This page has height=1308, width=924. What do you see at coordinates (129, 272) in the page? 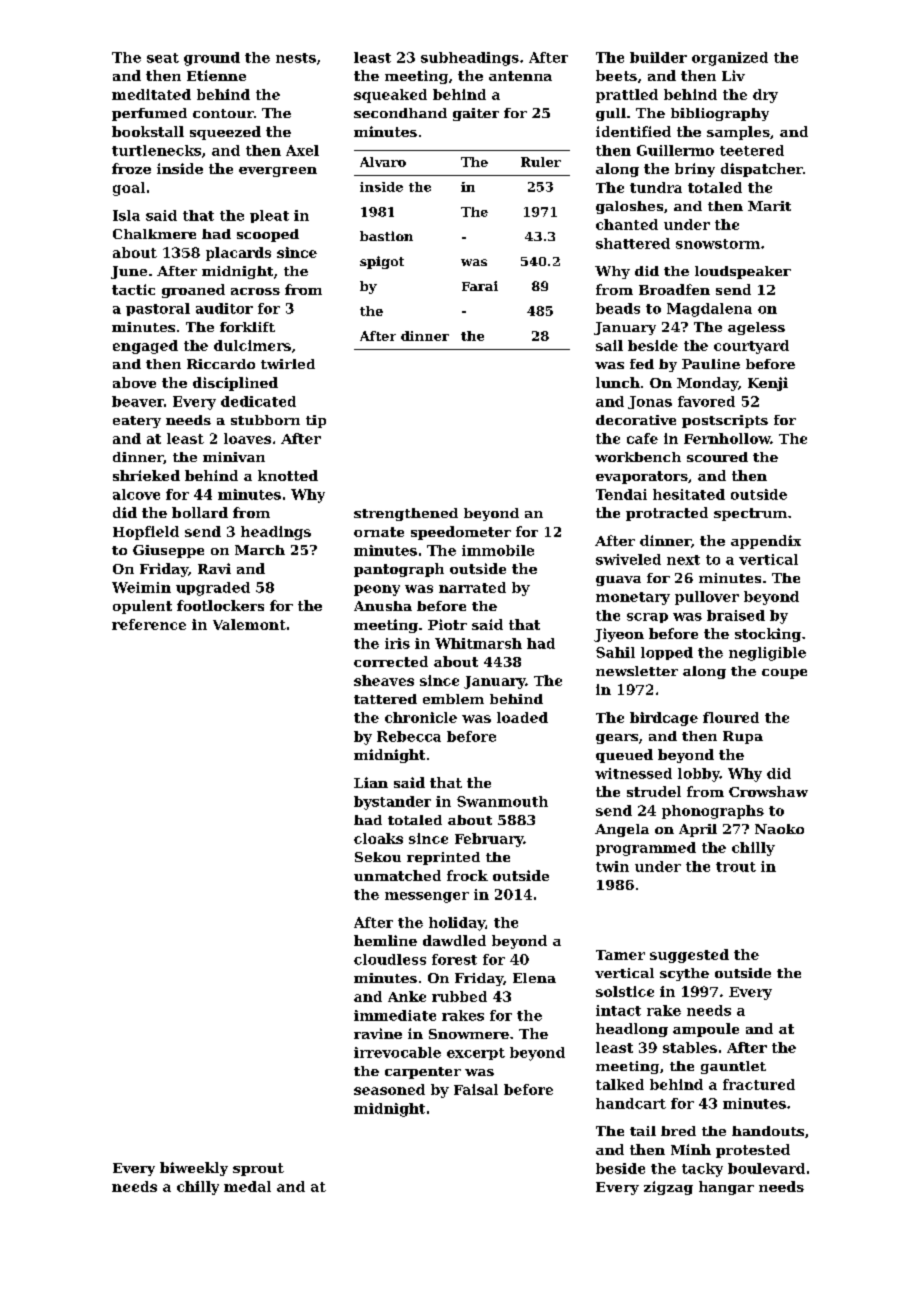
I see `June` at bounding box center [129, 272].
